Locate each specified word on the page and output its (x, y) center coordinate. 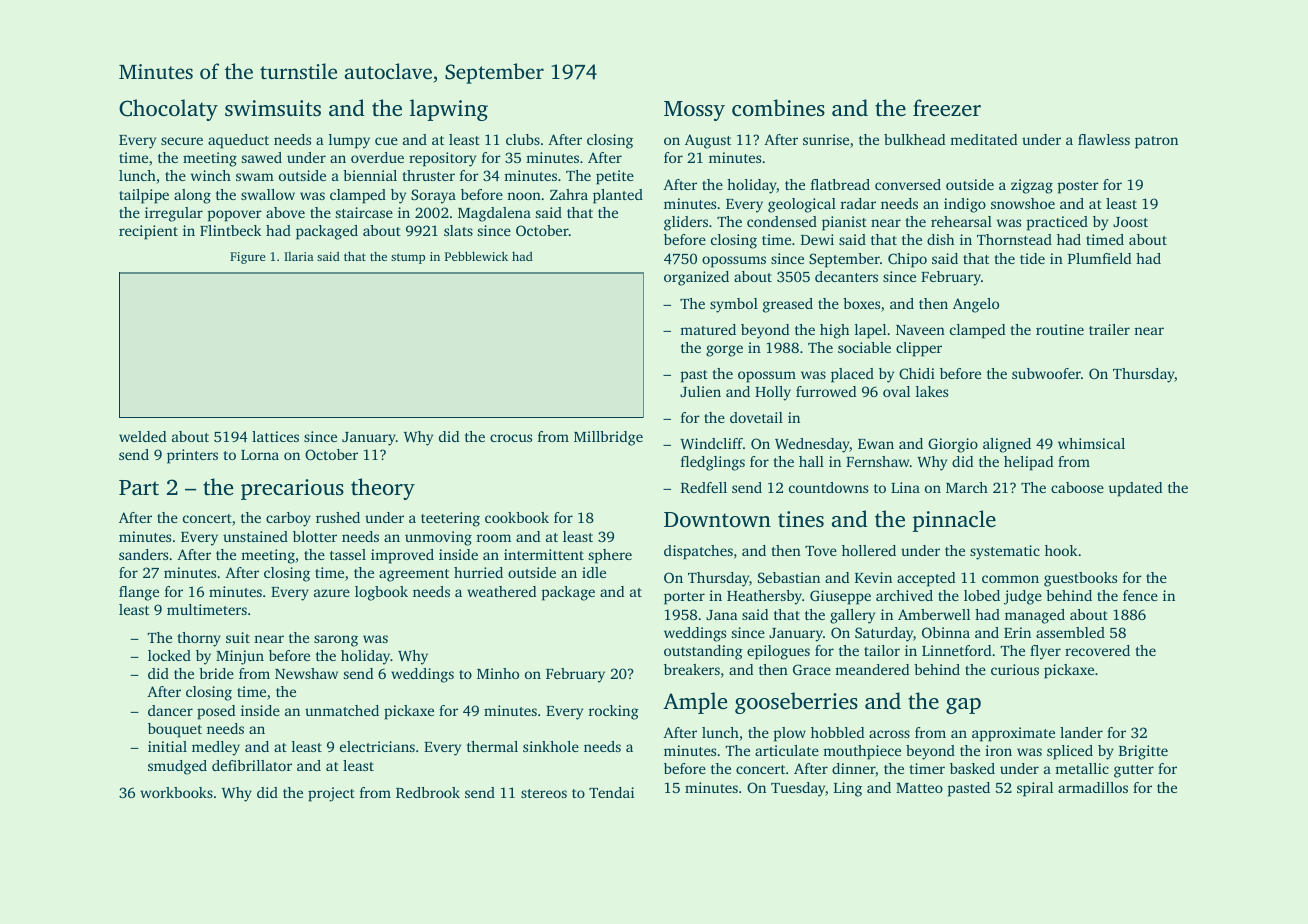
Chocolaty (168, 110)
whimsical (1091, 443)
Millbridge (608, 438)
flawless (1104, 139)
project (331, 794)
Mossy (694, 111)
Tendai (611, 792)
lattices (275, 436)
